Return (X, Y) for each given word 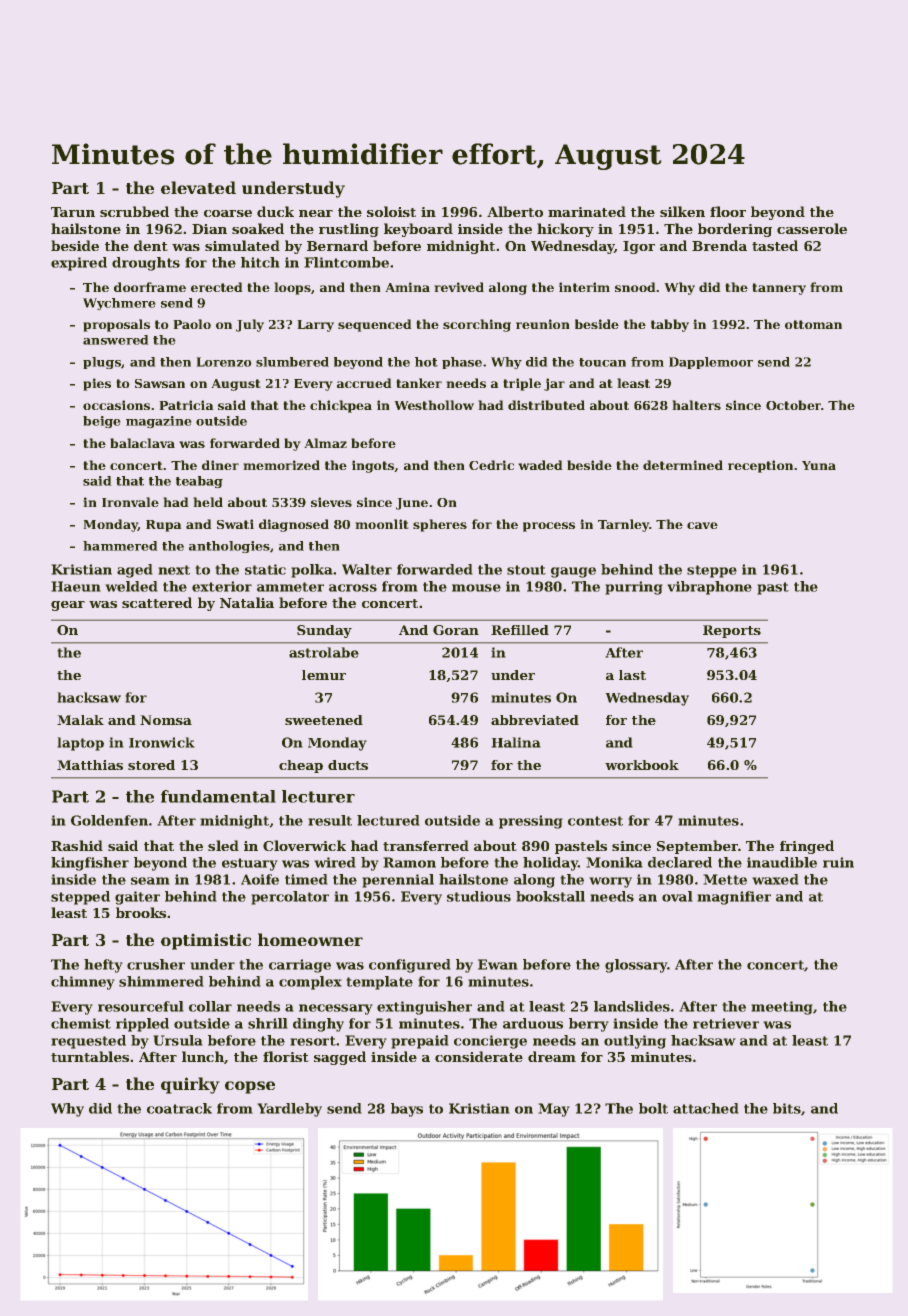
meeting (782, 1008)
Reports (732, 631)
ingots (373, 466)
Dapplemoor (711, 363)
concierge (490, 1042)
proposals (117, 325)
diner (220, 465)
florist (285, 1056)
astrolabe (324, 652)
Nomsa (166, 720)
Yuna (819, 465)
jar (554, 384)
